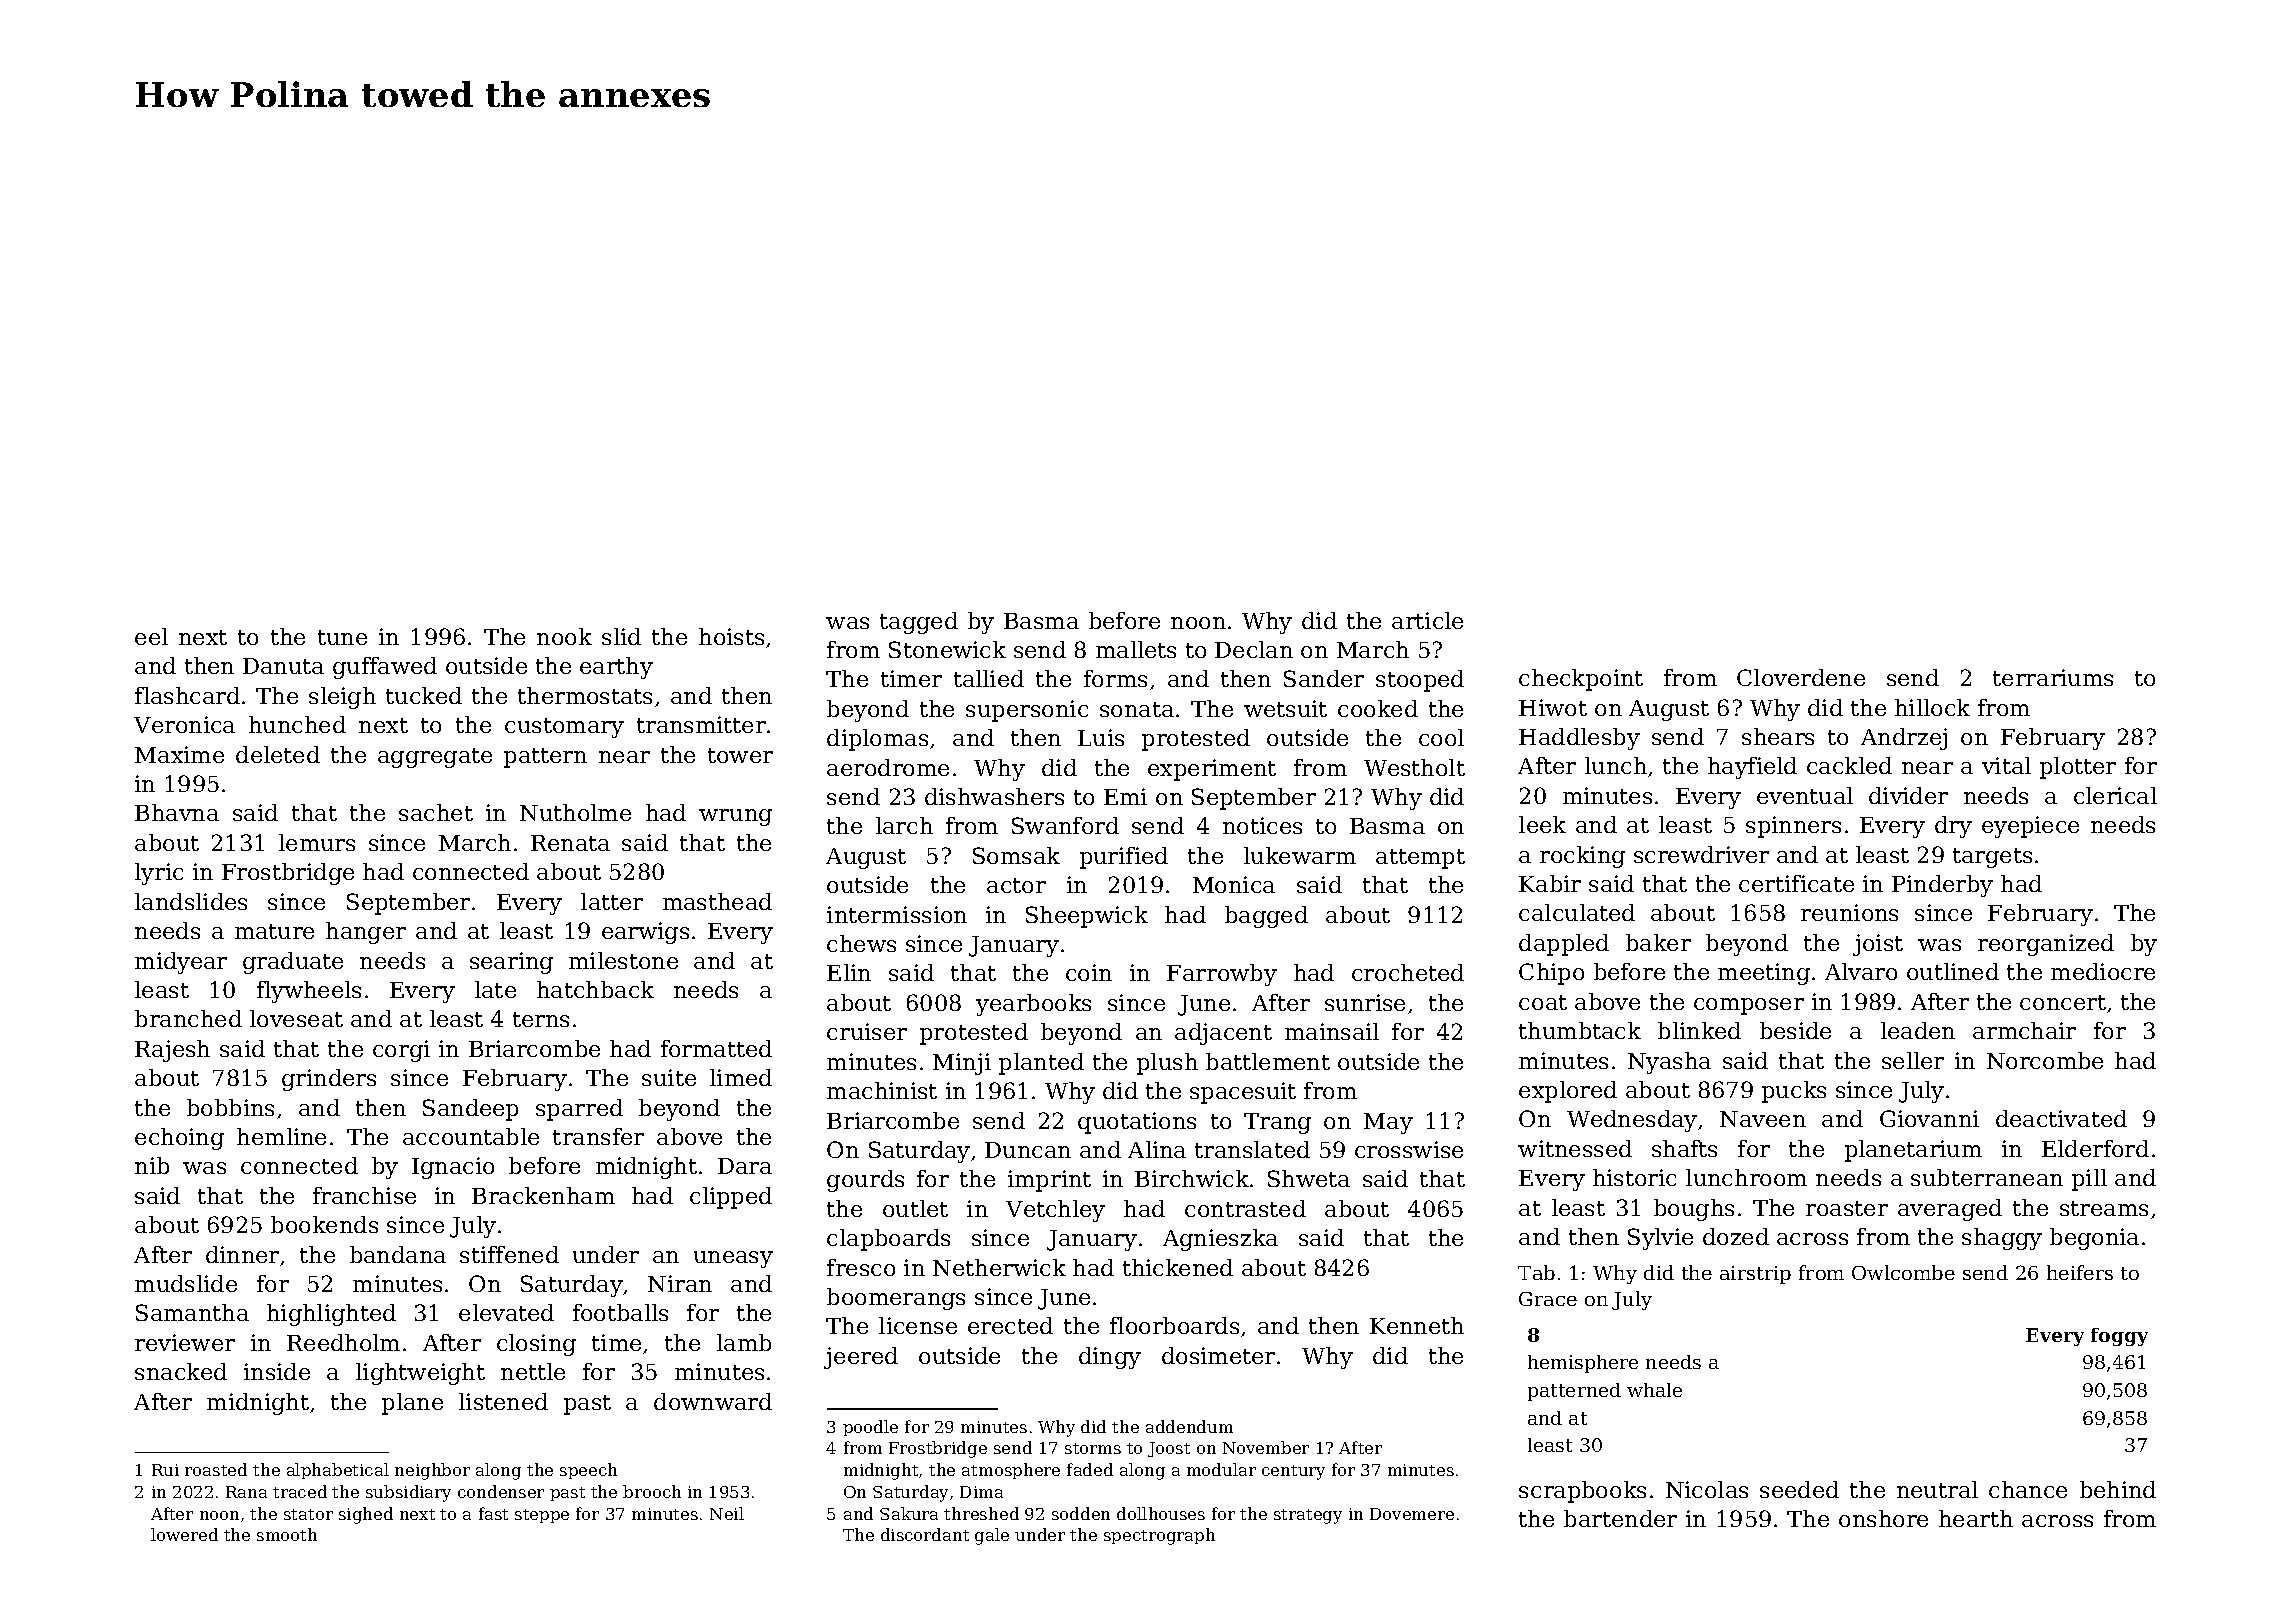 The image size is (2292, 1620). What do you see at coordinates (1427, 620) in the document?
I see `article` at bounding box center [1427, 620].
